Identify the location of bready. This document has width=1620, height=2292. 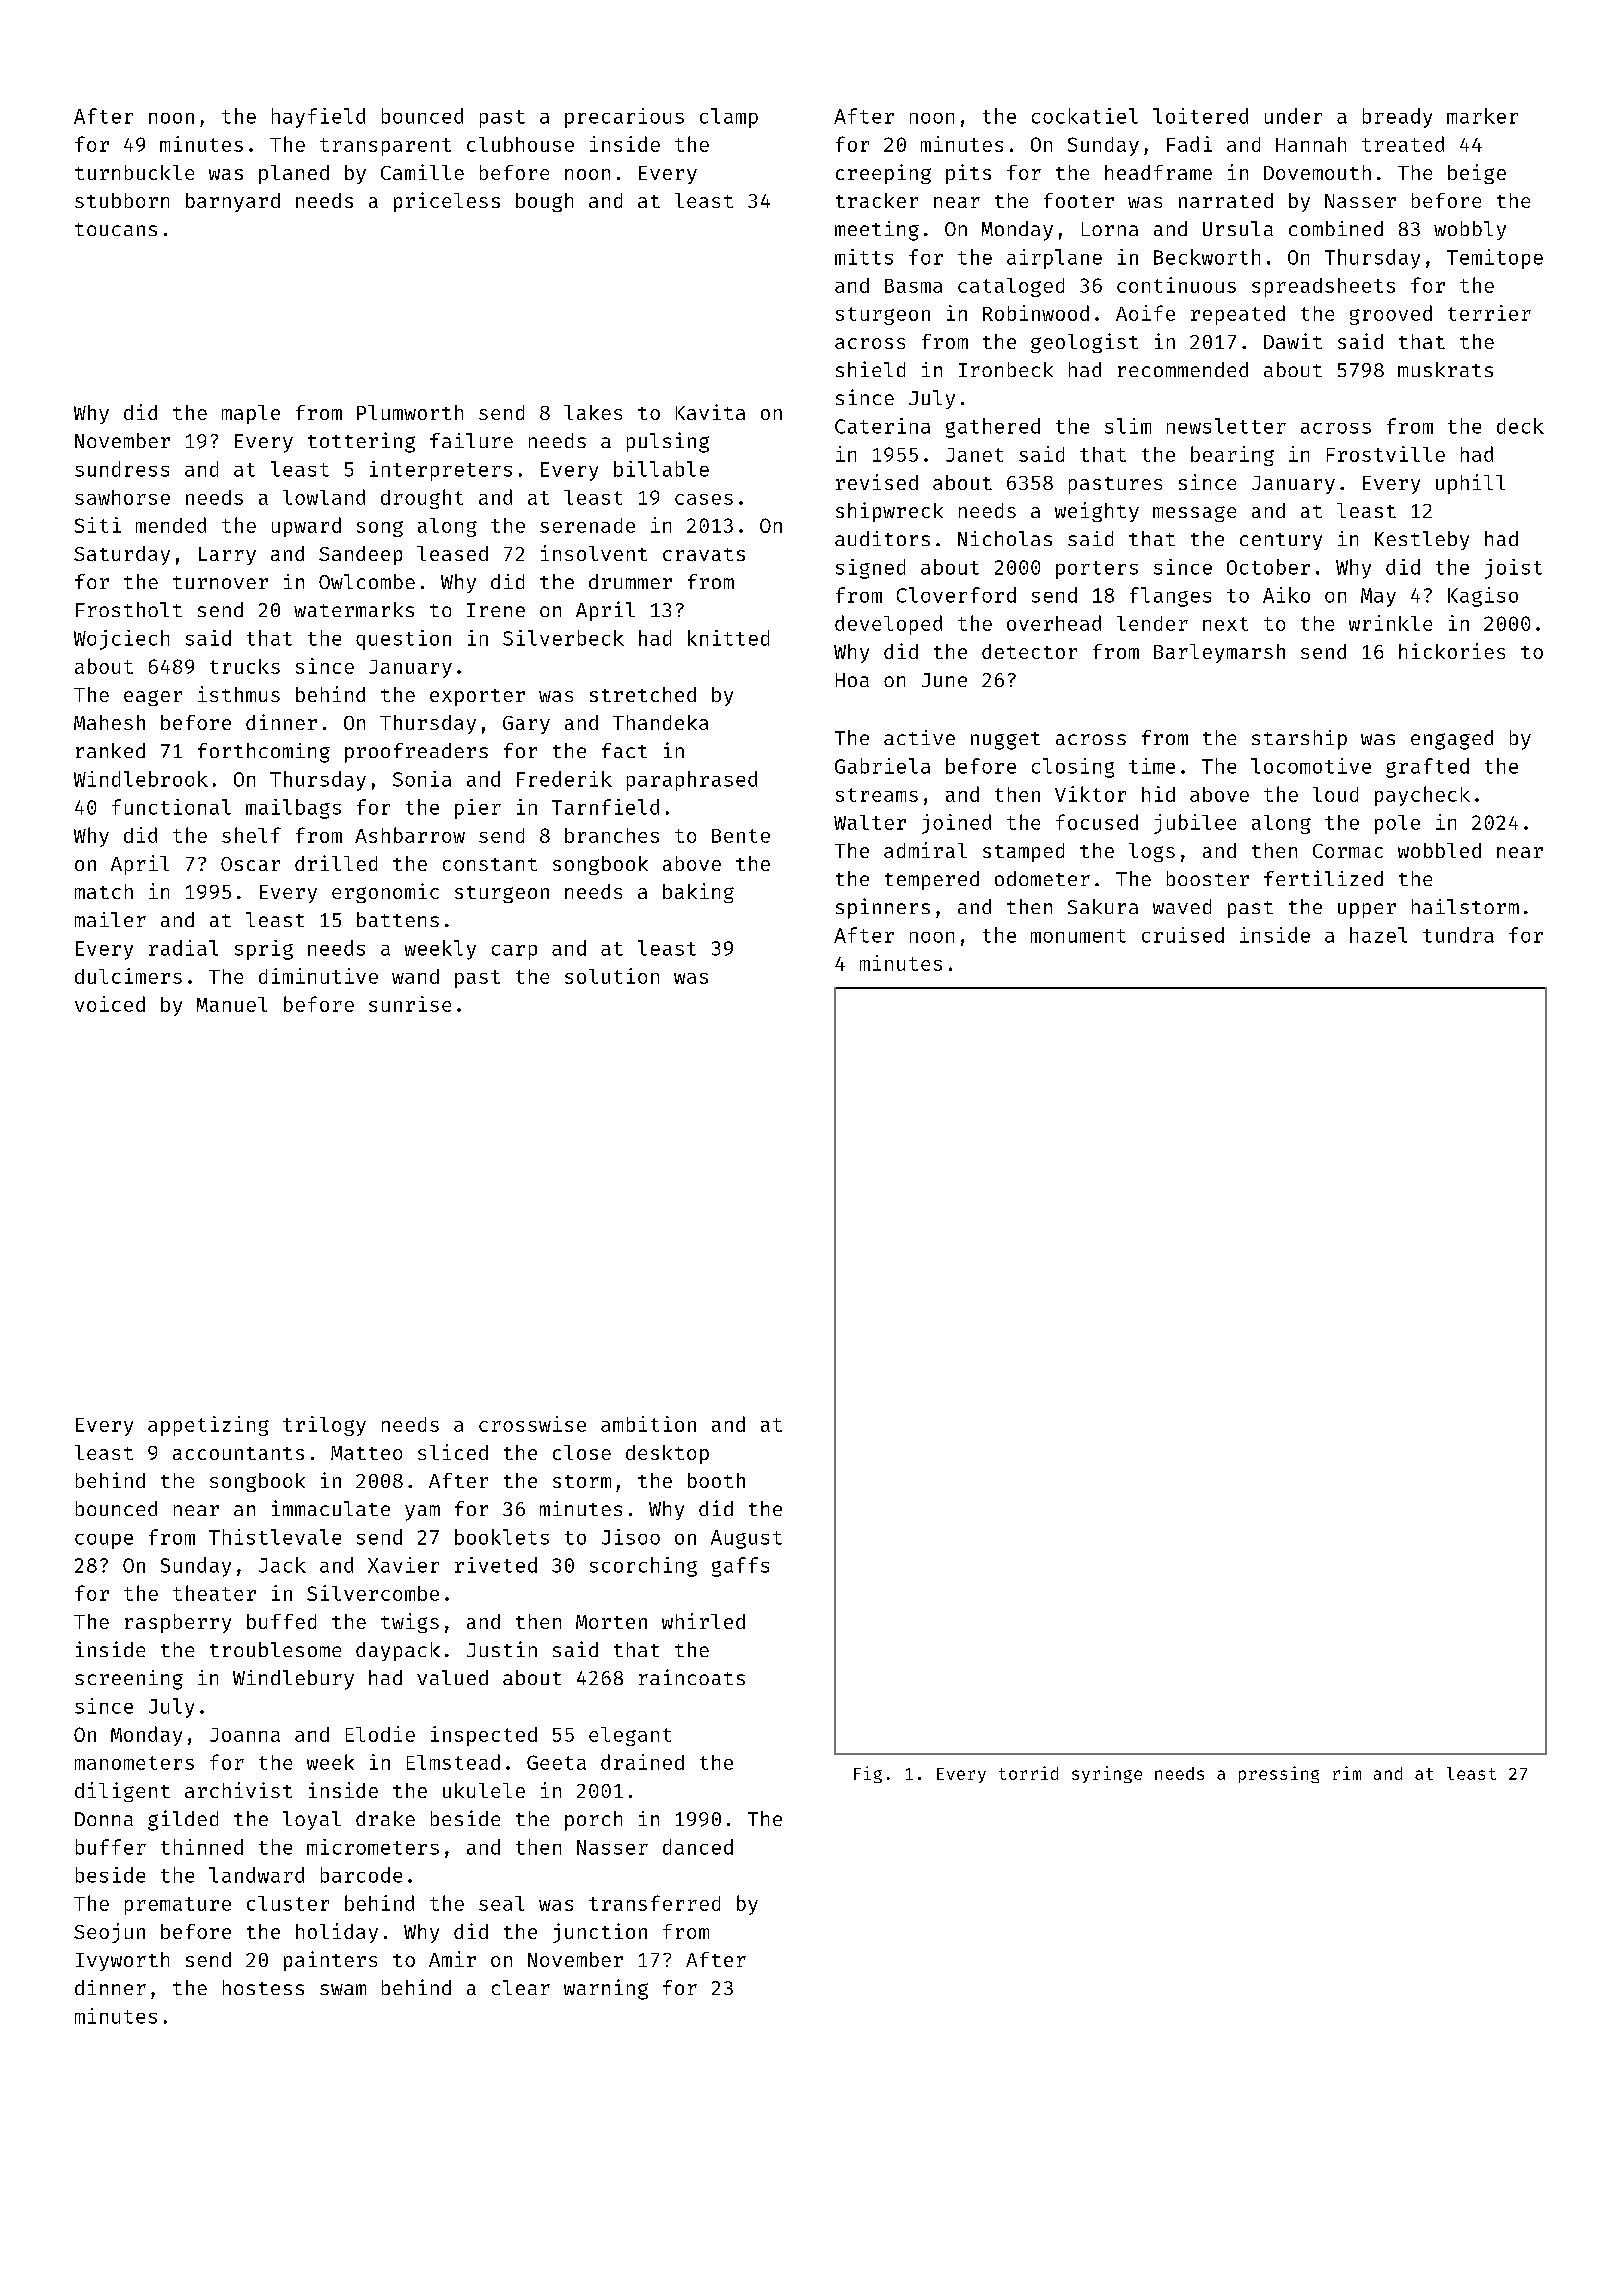
(1397, 118).
